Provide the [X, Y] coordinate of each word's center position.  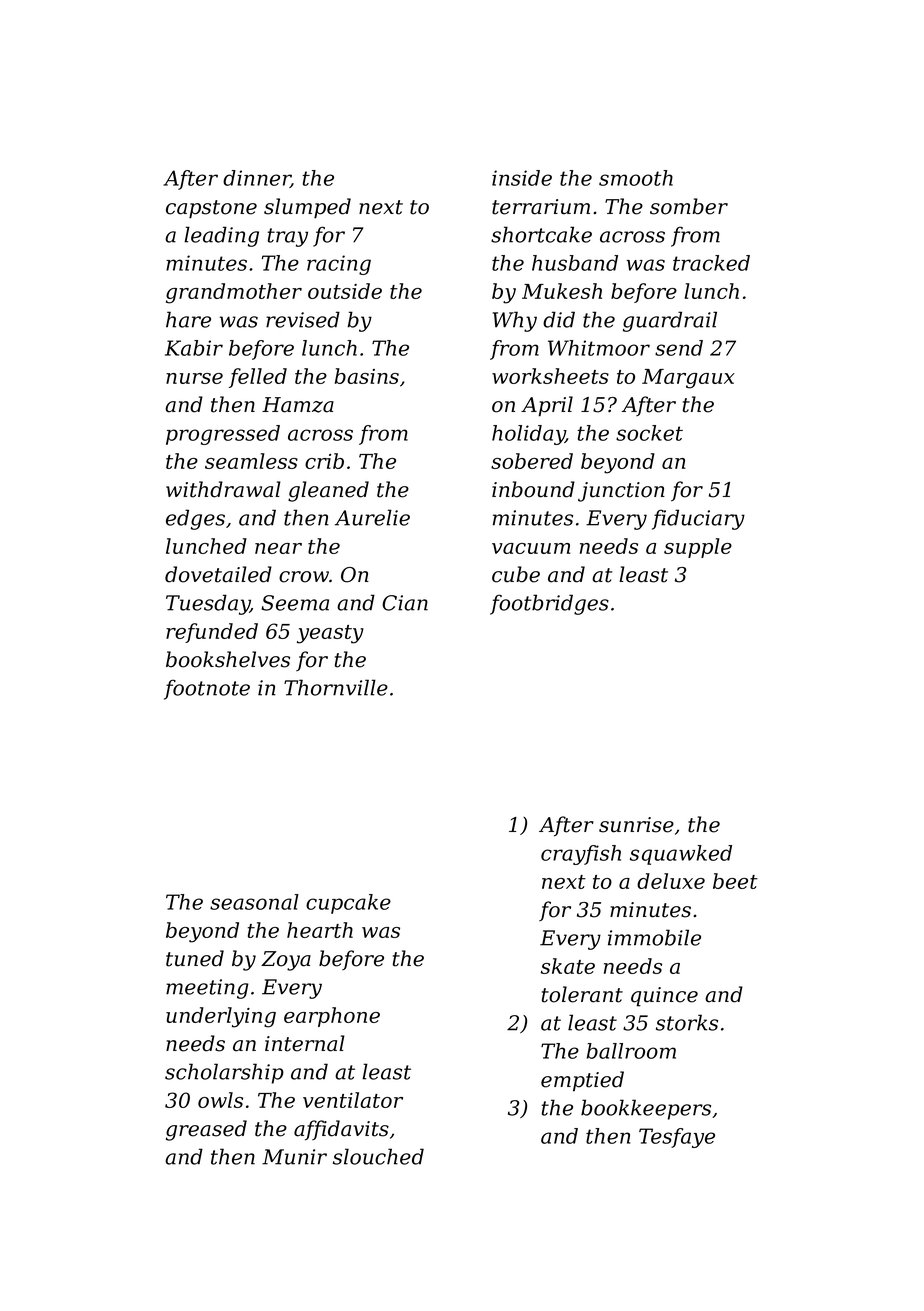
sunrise [636, 825]
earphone [332, 1017]
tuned [195, 958]
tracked [711, 263]
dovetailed [218, 574]
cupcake [348, 904]
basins [367, 376]
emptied [582, 1081]
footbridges [549, 604]
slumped [307, 208]
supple [698, 548]
